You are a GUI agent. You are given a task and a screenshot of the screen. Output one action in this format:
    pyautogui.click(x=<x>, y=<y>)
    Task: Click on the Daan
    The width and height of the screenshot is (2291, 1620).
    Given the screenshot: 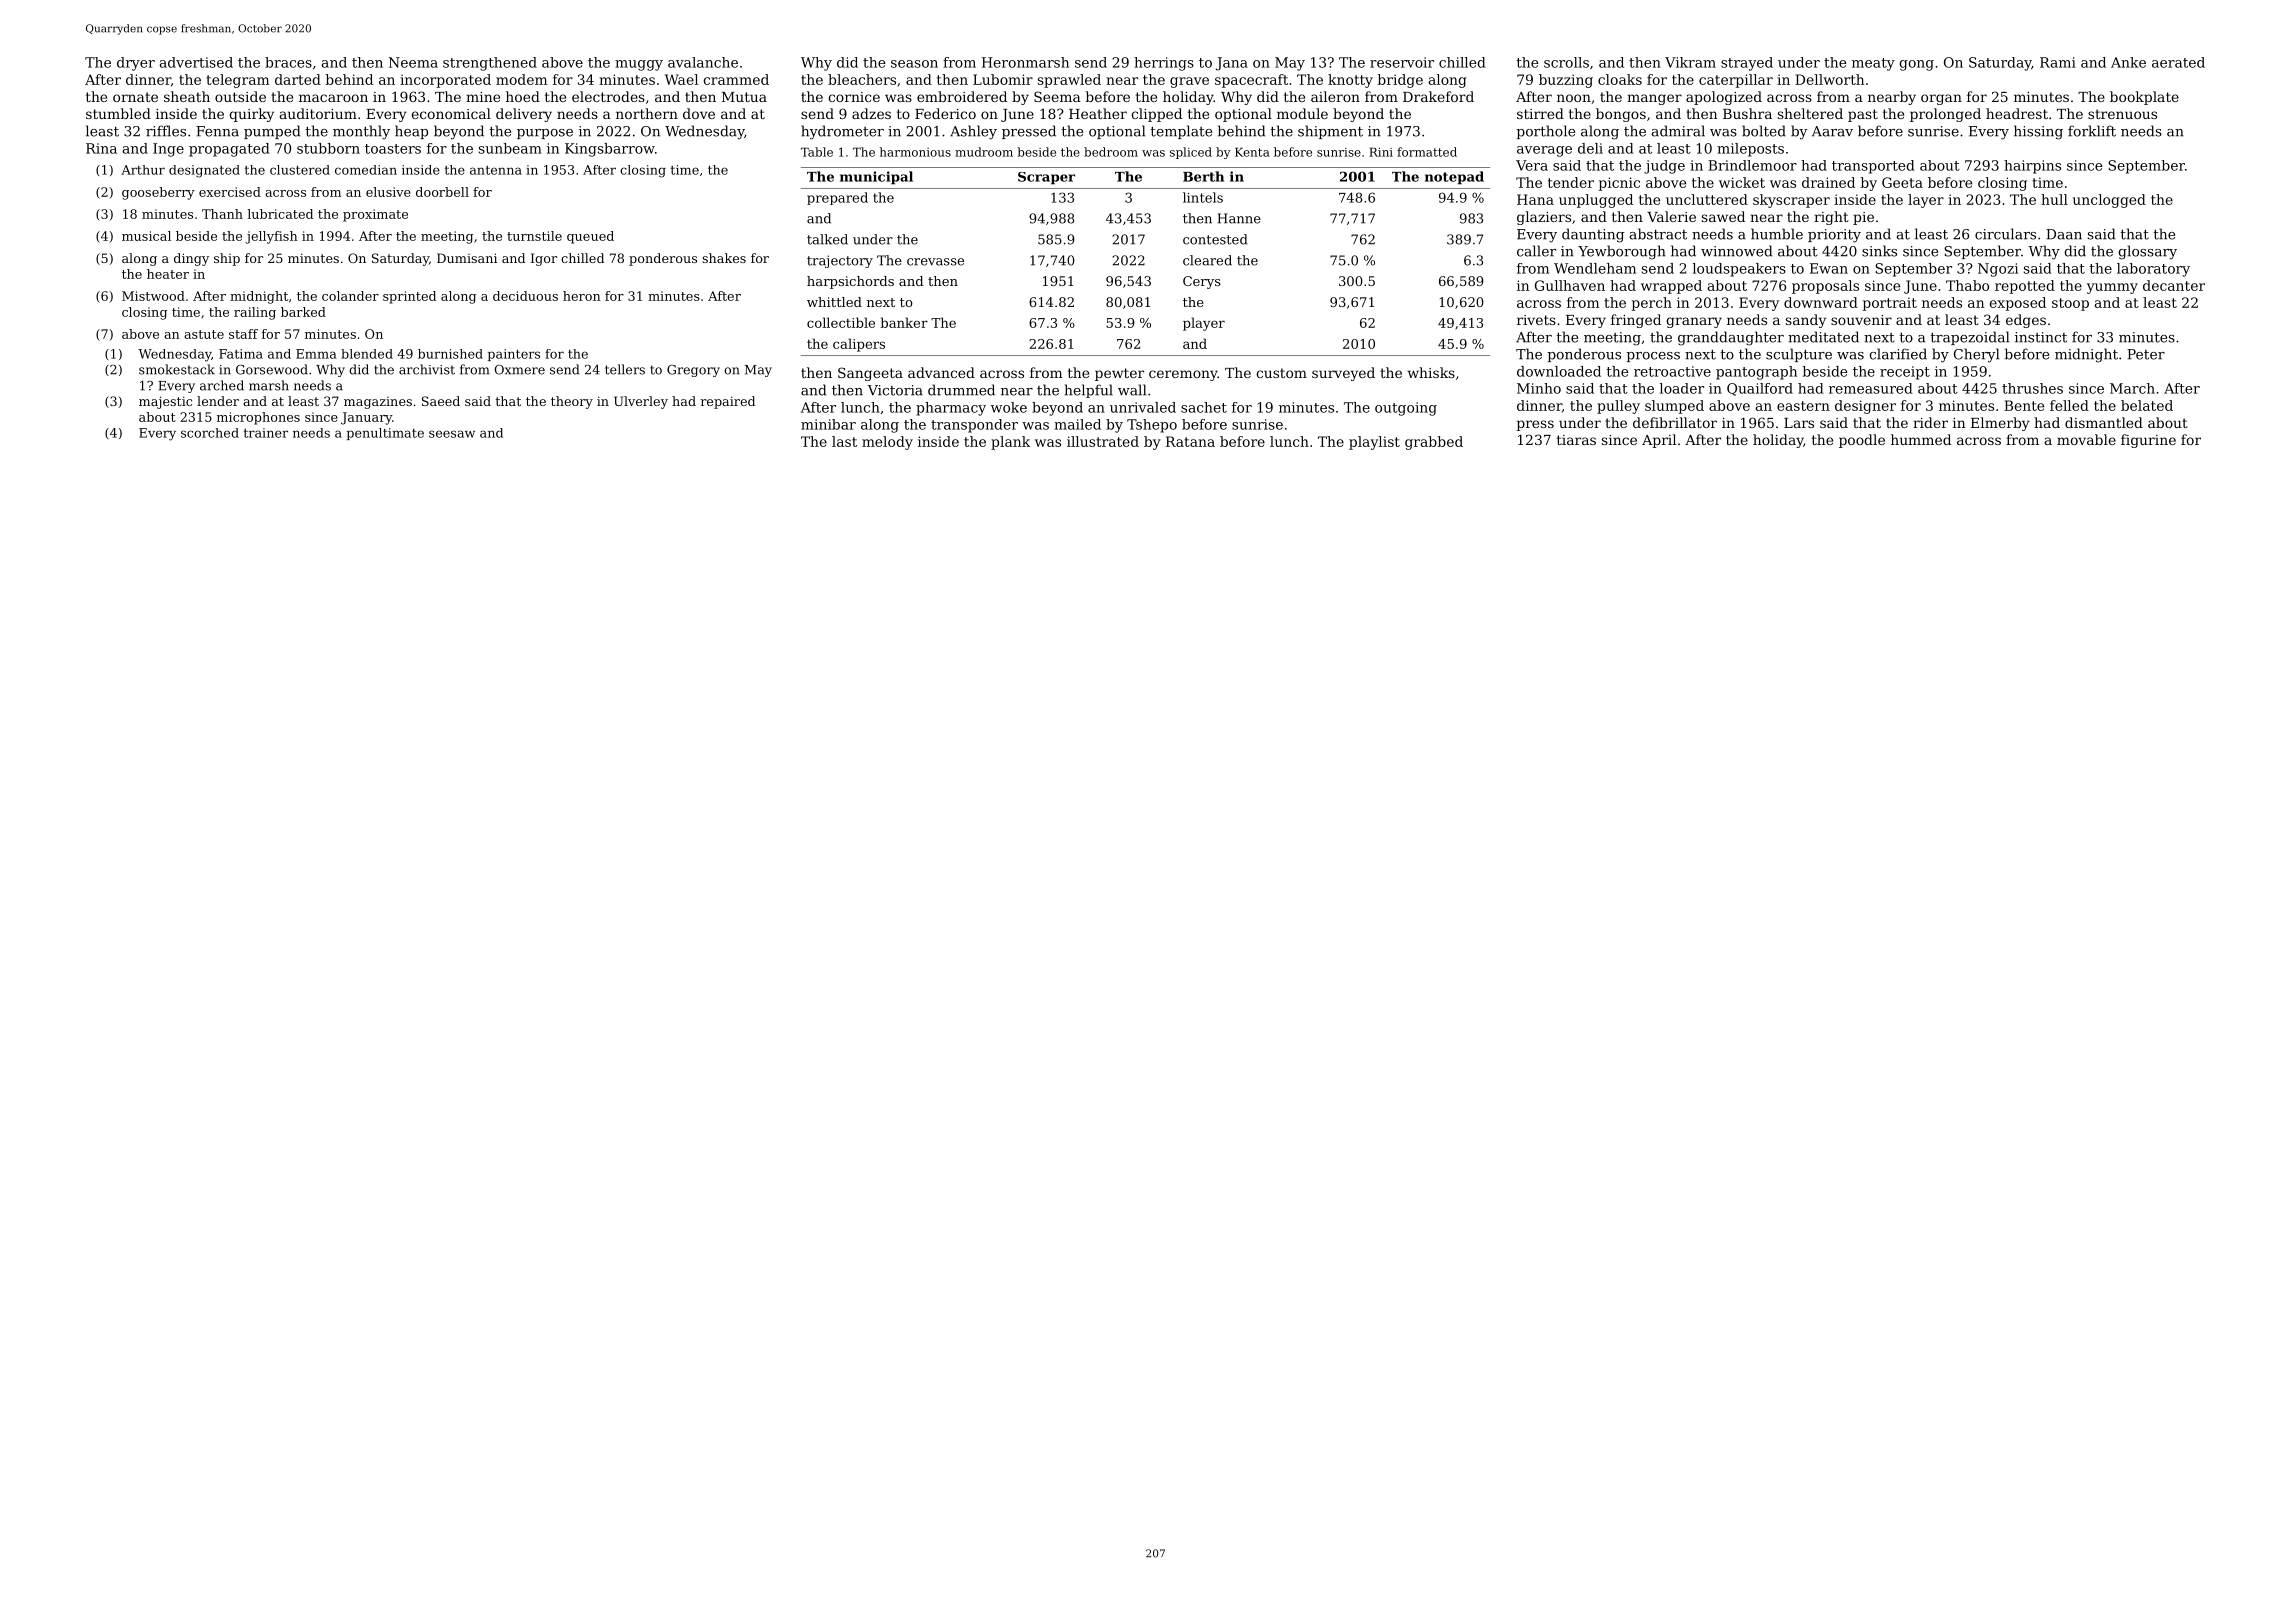 What is the action you would take?
    pyautogui.click(x=2064, y=234)
